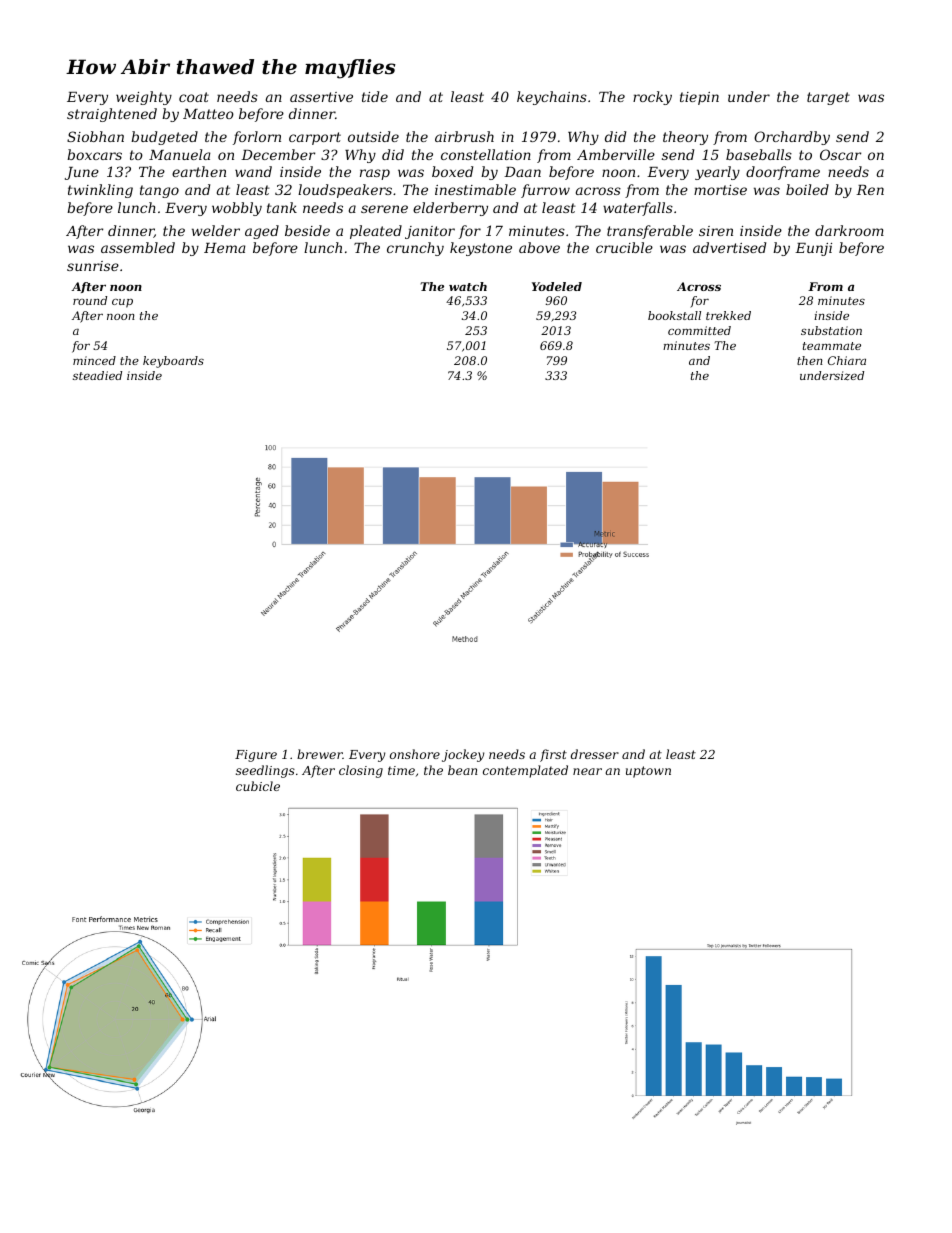 Image resolution: width=952 pixels, height=1233 pixels. I want to click on uptown, so click(648, 772).
